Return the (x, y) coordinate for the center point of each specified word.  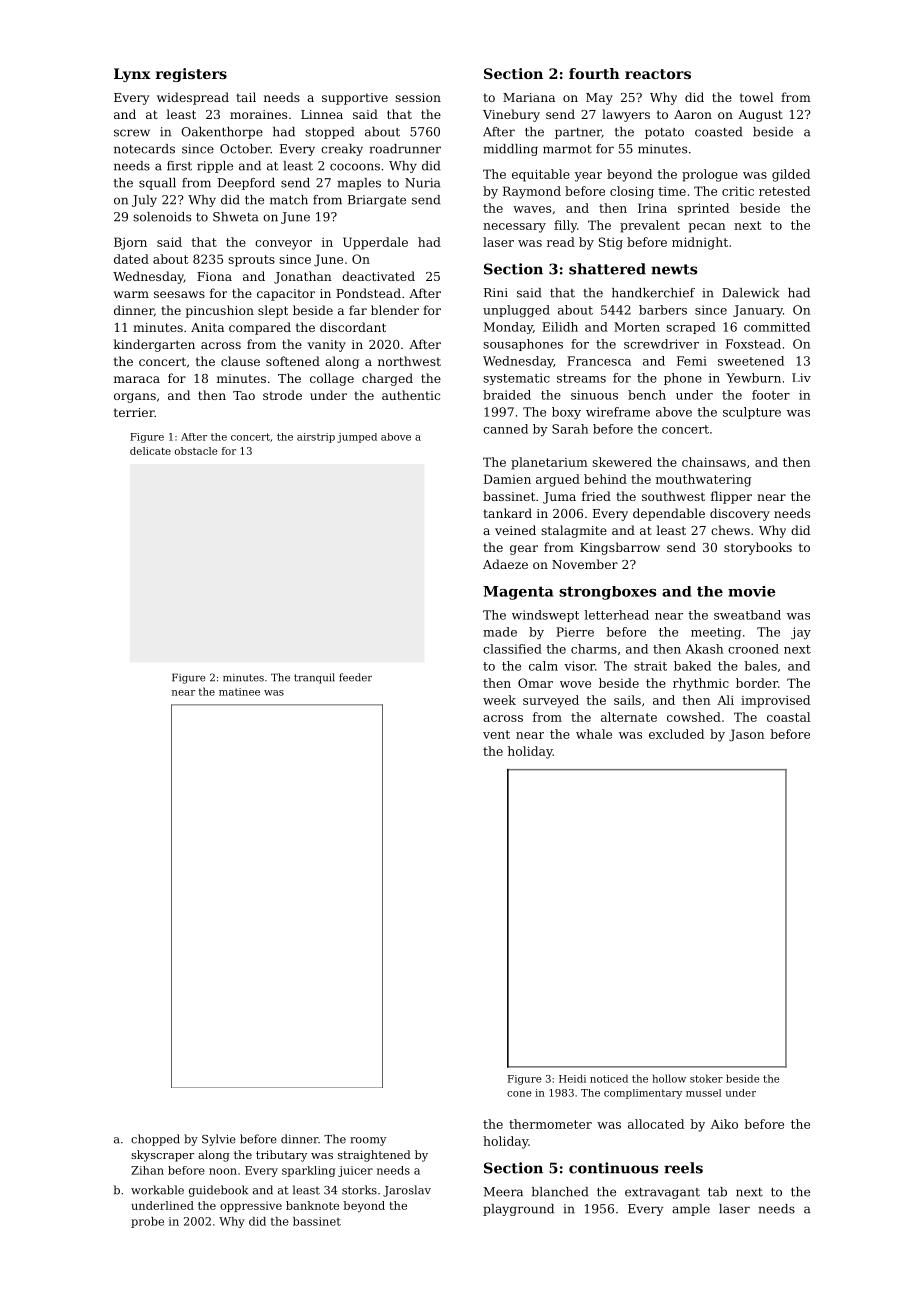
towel (756, 97)
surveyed (551, 701)
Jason (747, 735)
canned (505, 429)
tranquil (314, 678)
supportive (355, 99)
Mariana (529, 97)
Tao (244, 395)
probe (147, 1222)
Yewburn (753, 378)
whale (594, 734)
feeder (355, 677)
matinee (239, 692)
